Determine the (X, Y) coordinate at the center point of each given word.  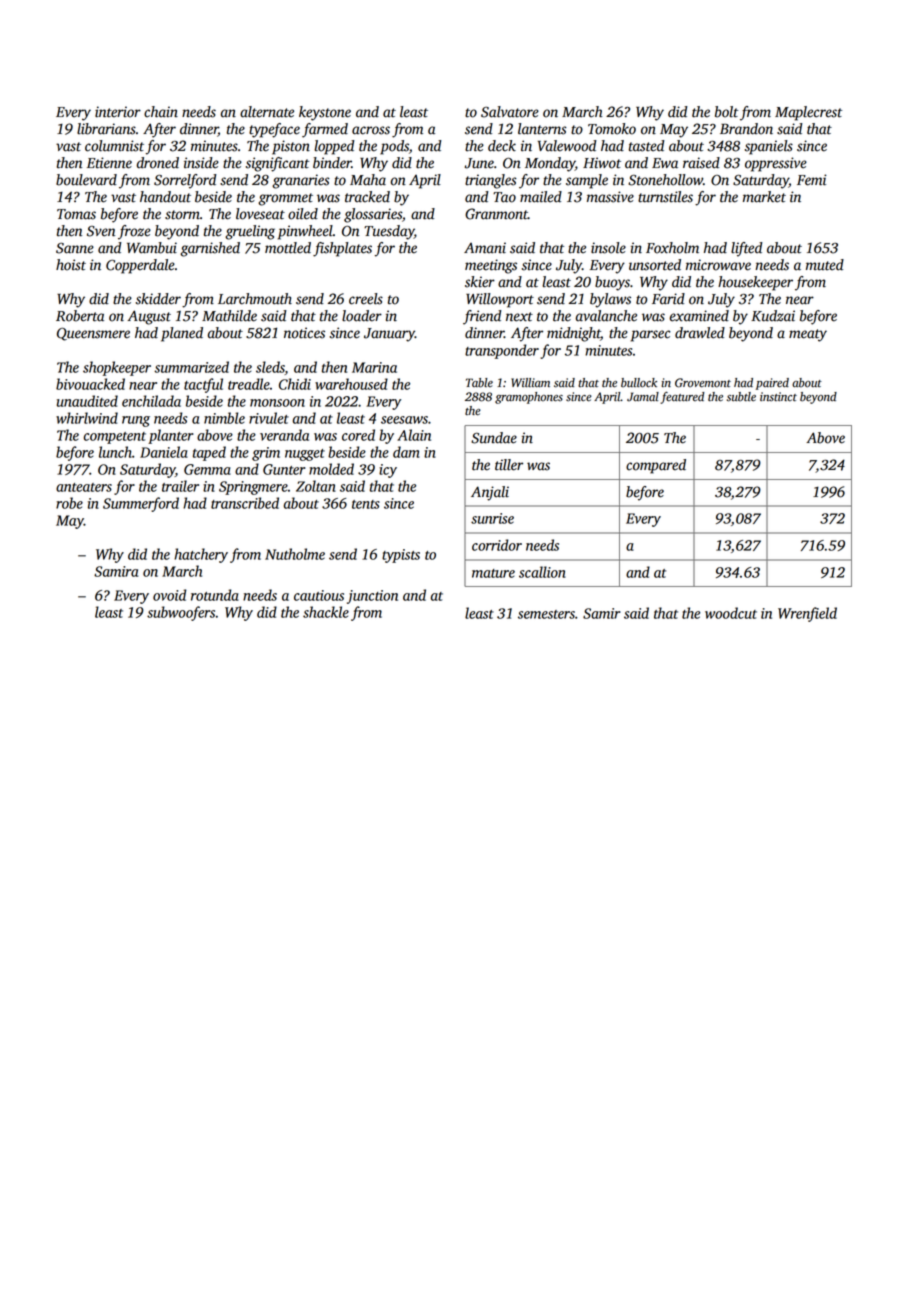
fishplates (342, 249)
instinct (778, 397)
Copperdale (140, 266)
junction (372, 597)
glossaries (373, 215)
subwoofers (181, 613)
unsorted (655, 265)
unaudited (87, 401)
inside (201, 163)
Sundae (494, 438)
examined (699, 316)
